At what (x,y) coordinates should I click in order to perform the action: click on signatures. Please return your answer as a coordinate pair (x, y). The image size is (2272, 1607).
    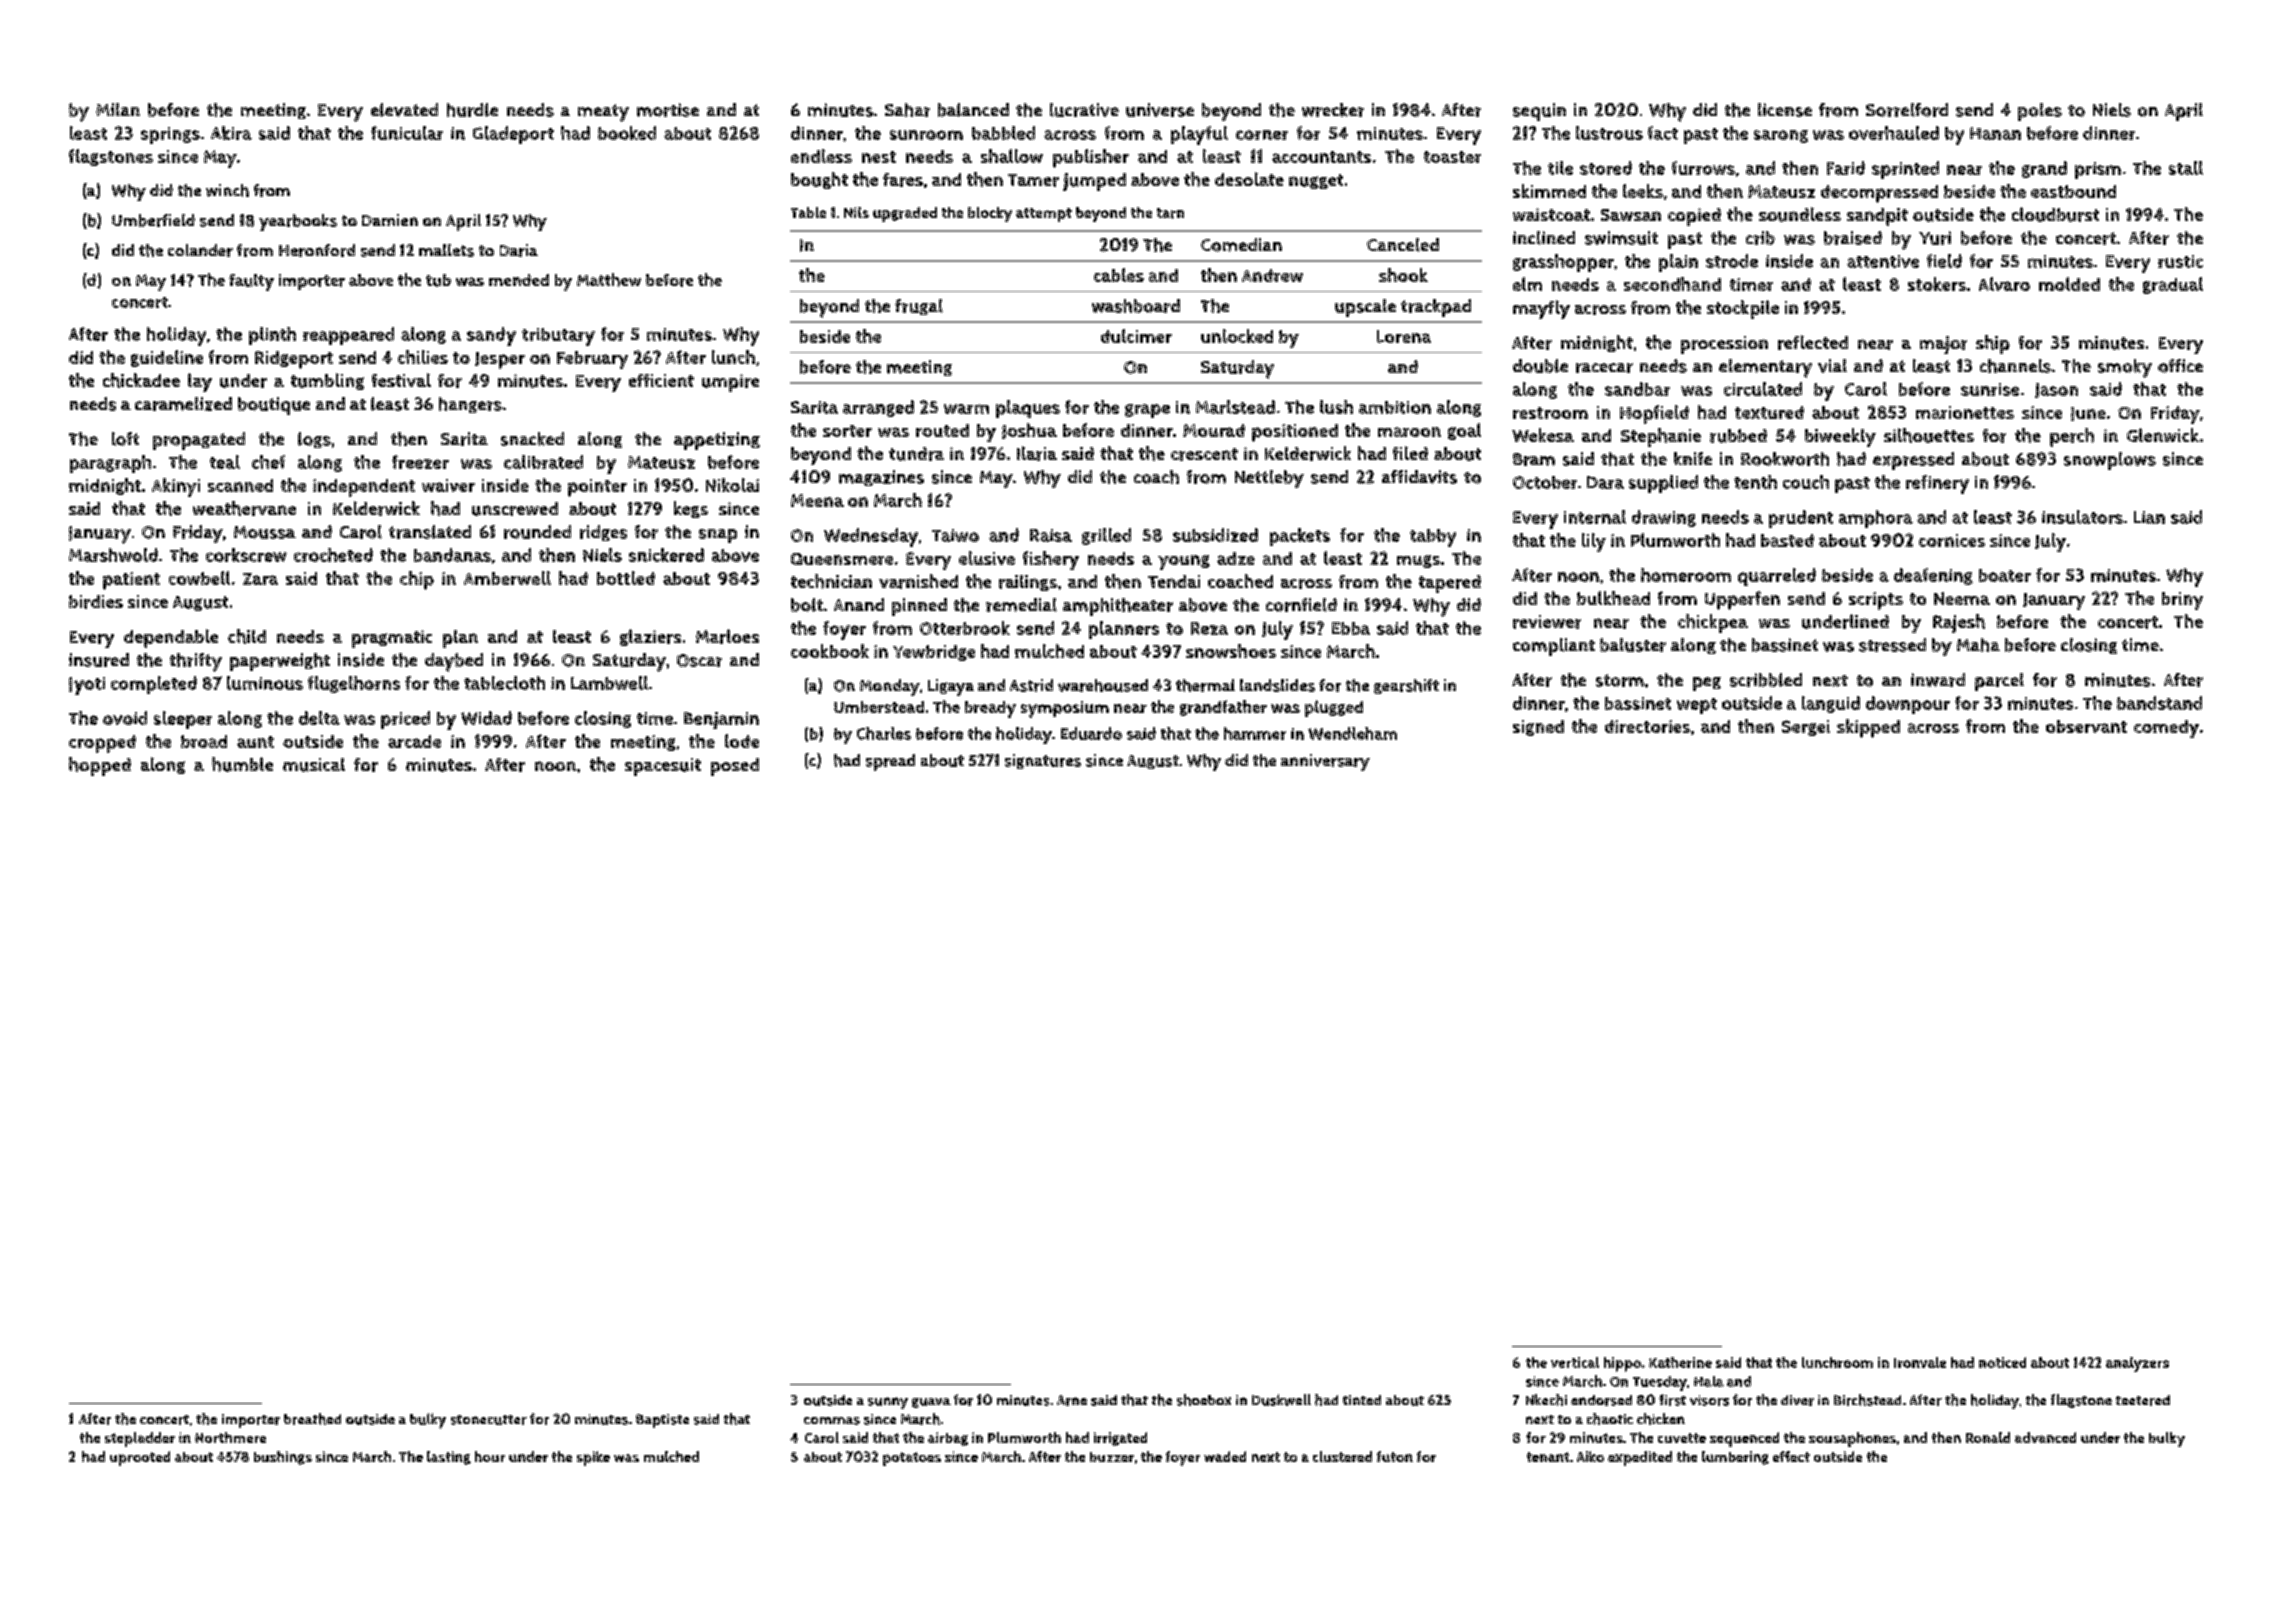
    Looking at the image, I should click on (1043, 761).
